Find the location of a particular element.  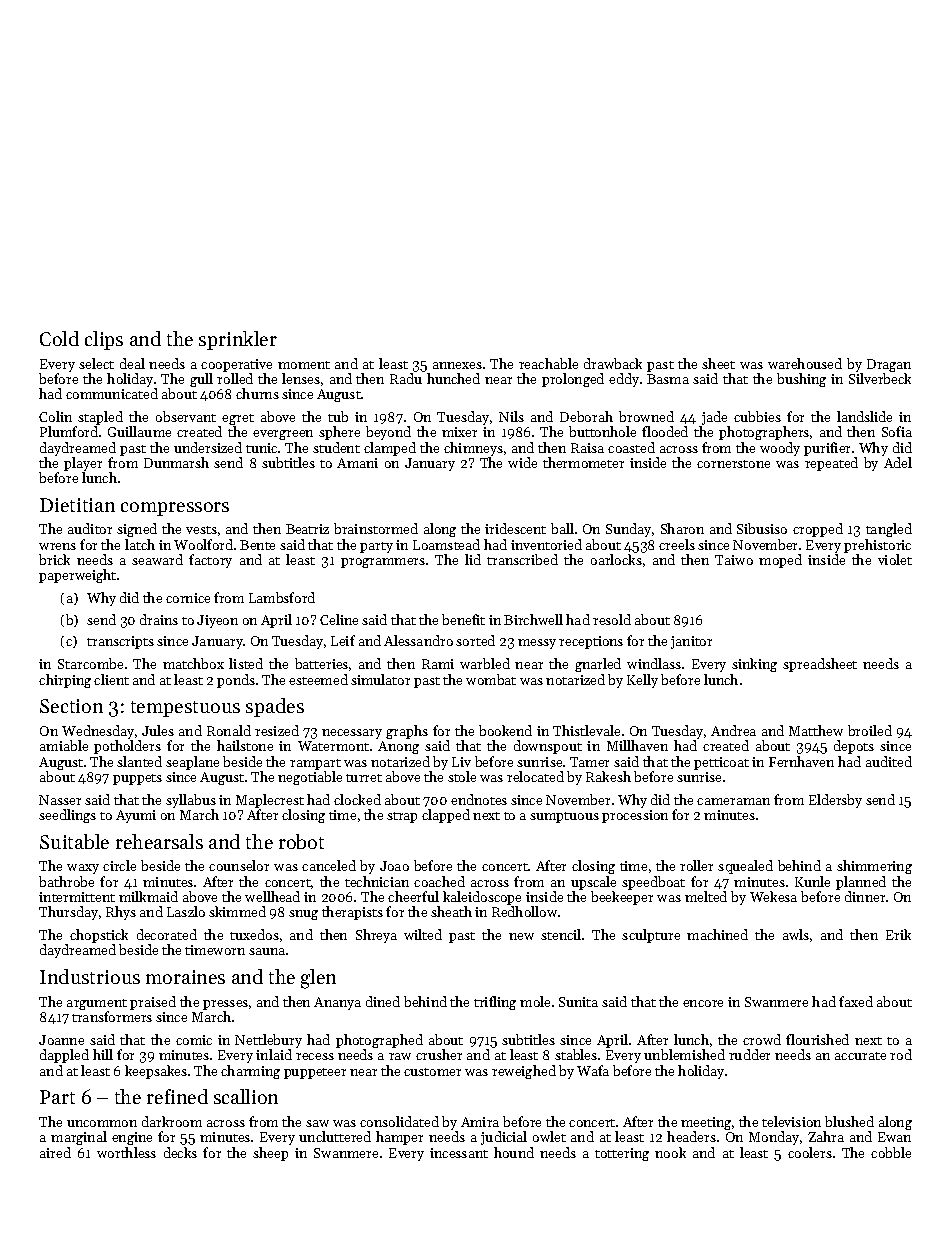

beekeeper is located at coordinates (622, 898).
